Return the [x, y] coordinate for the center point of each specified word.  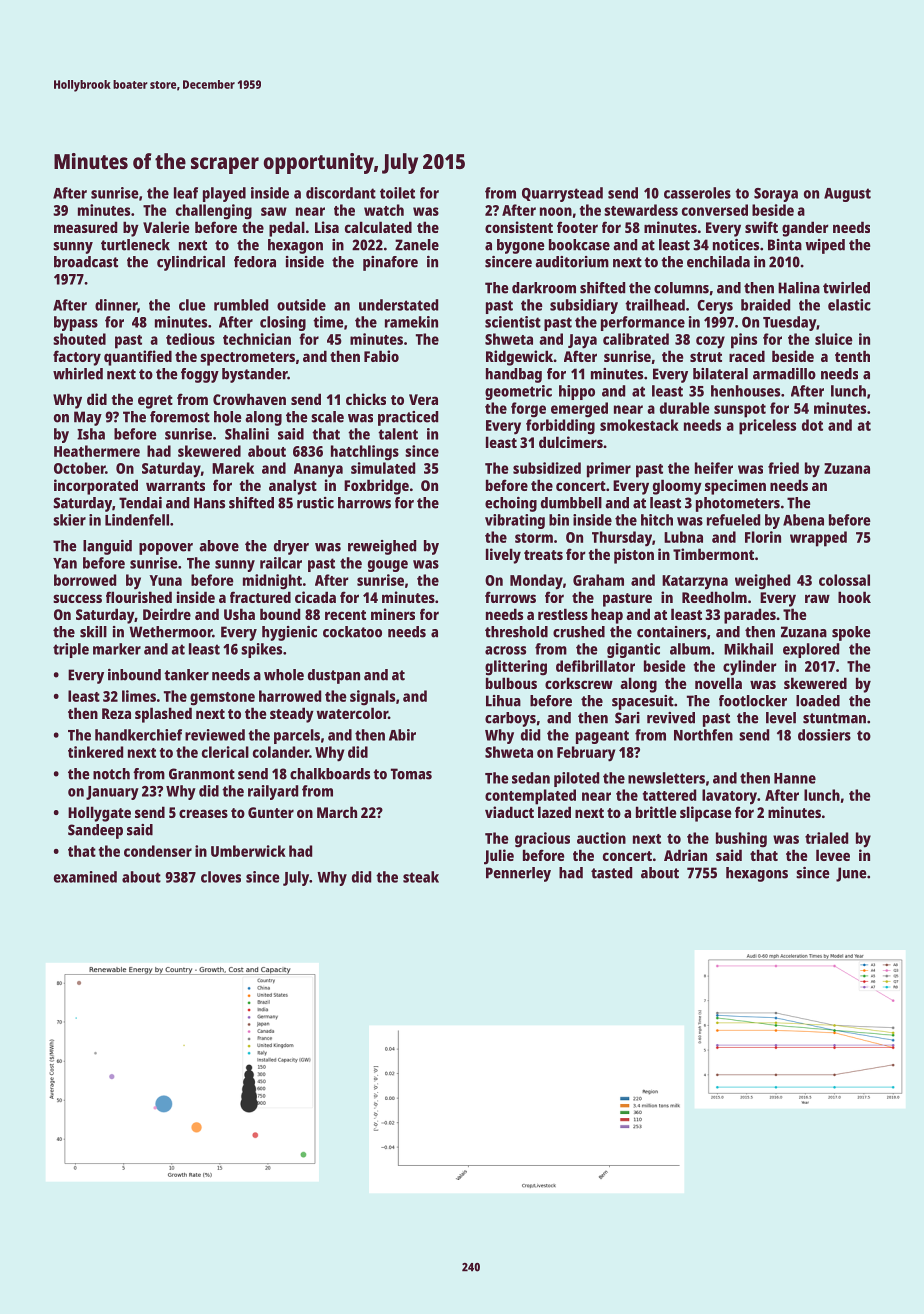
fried [783, 468]
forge [528, 410]
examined [85, 877]
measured [85, 227]
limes [139, 696]
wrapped [818, 539]
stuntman [834, 718]
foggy [200, 375]
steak [421, 877]
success [77, 598]
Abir [402, 735]
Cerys [715, 307]
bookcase [579, 245]
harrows [364, 503]
